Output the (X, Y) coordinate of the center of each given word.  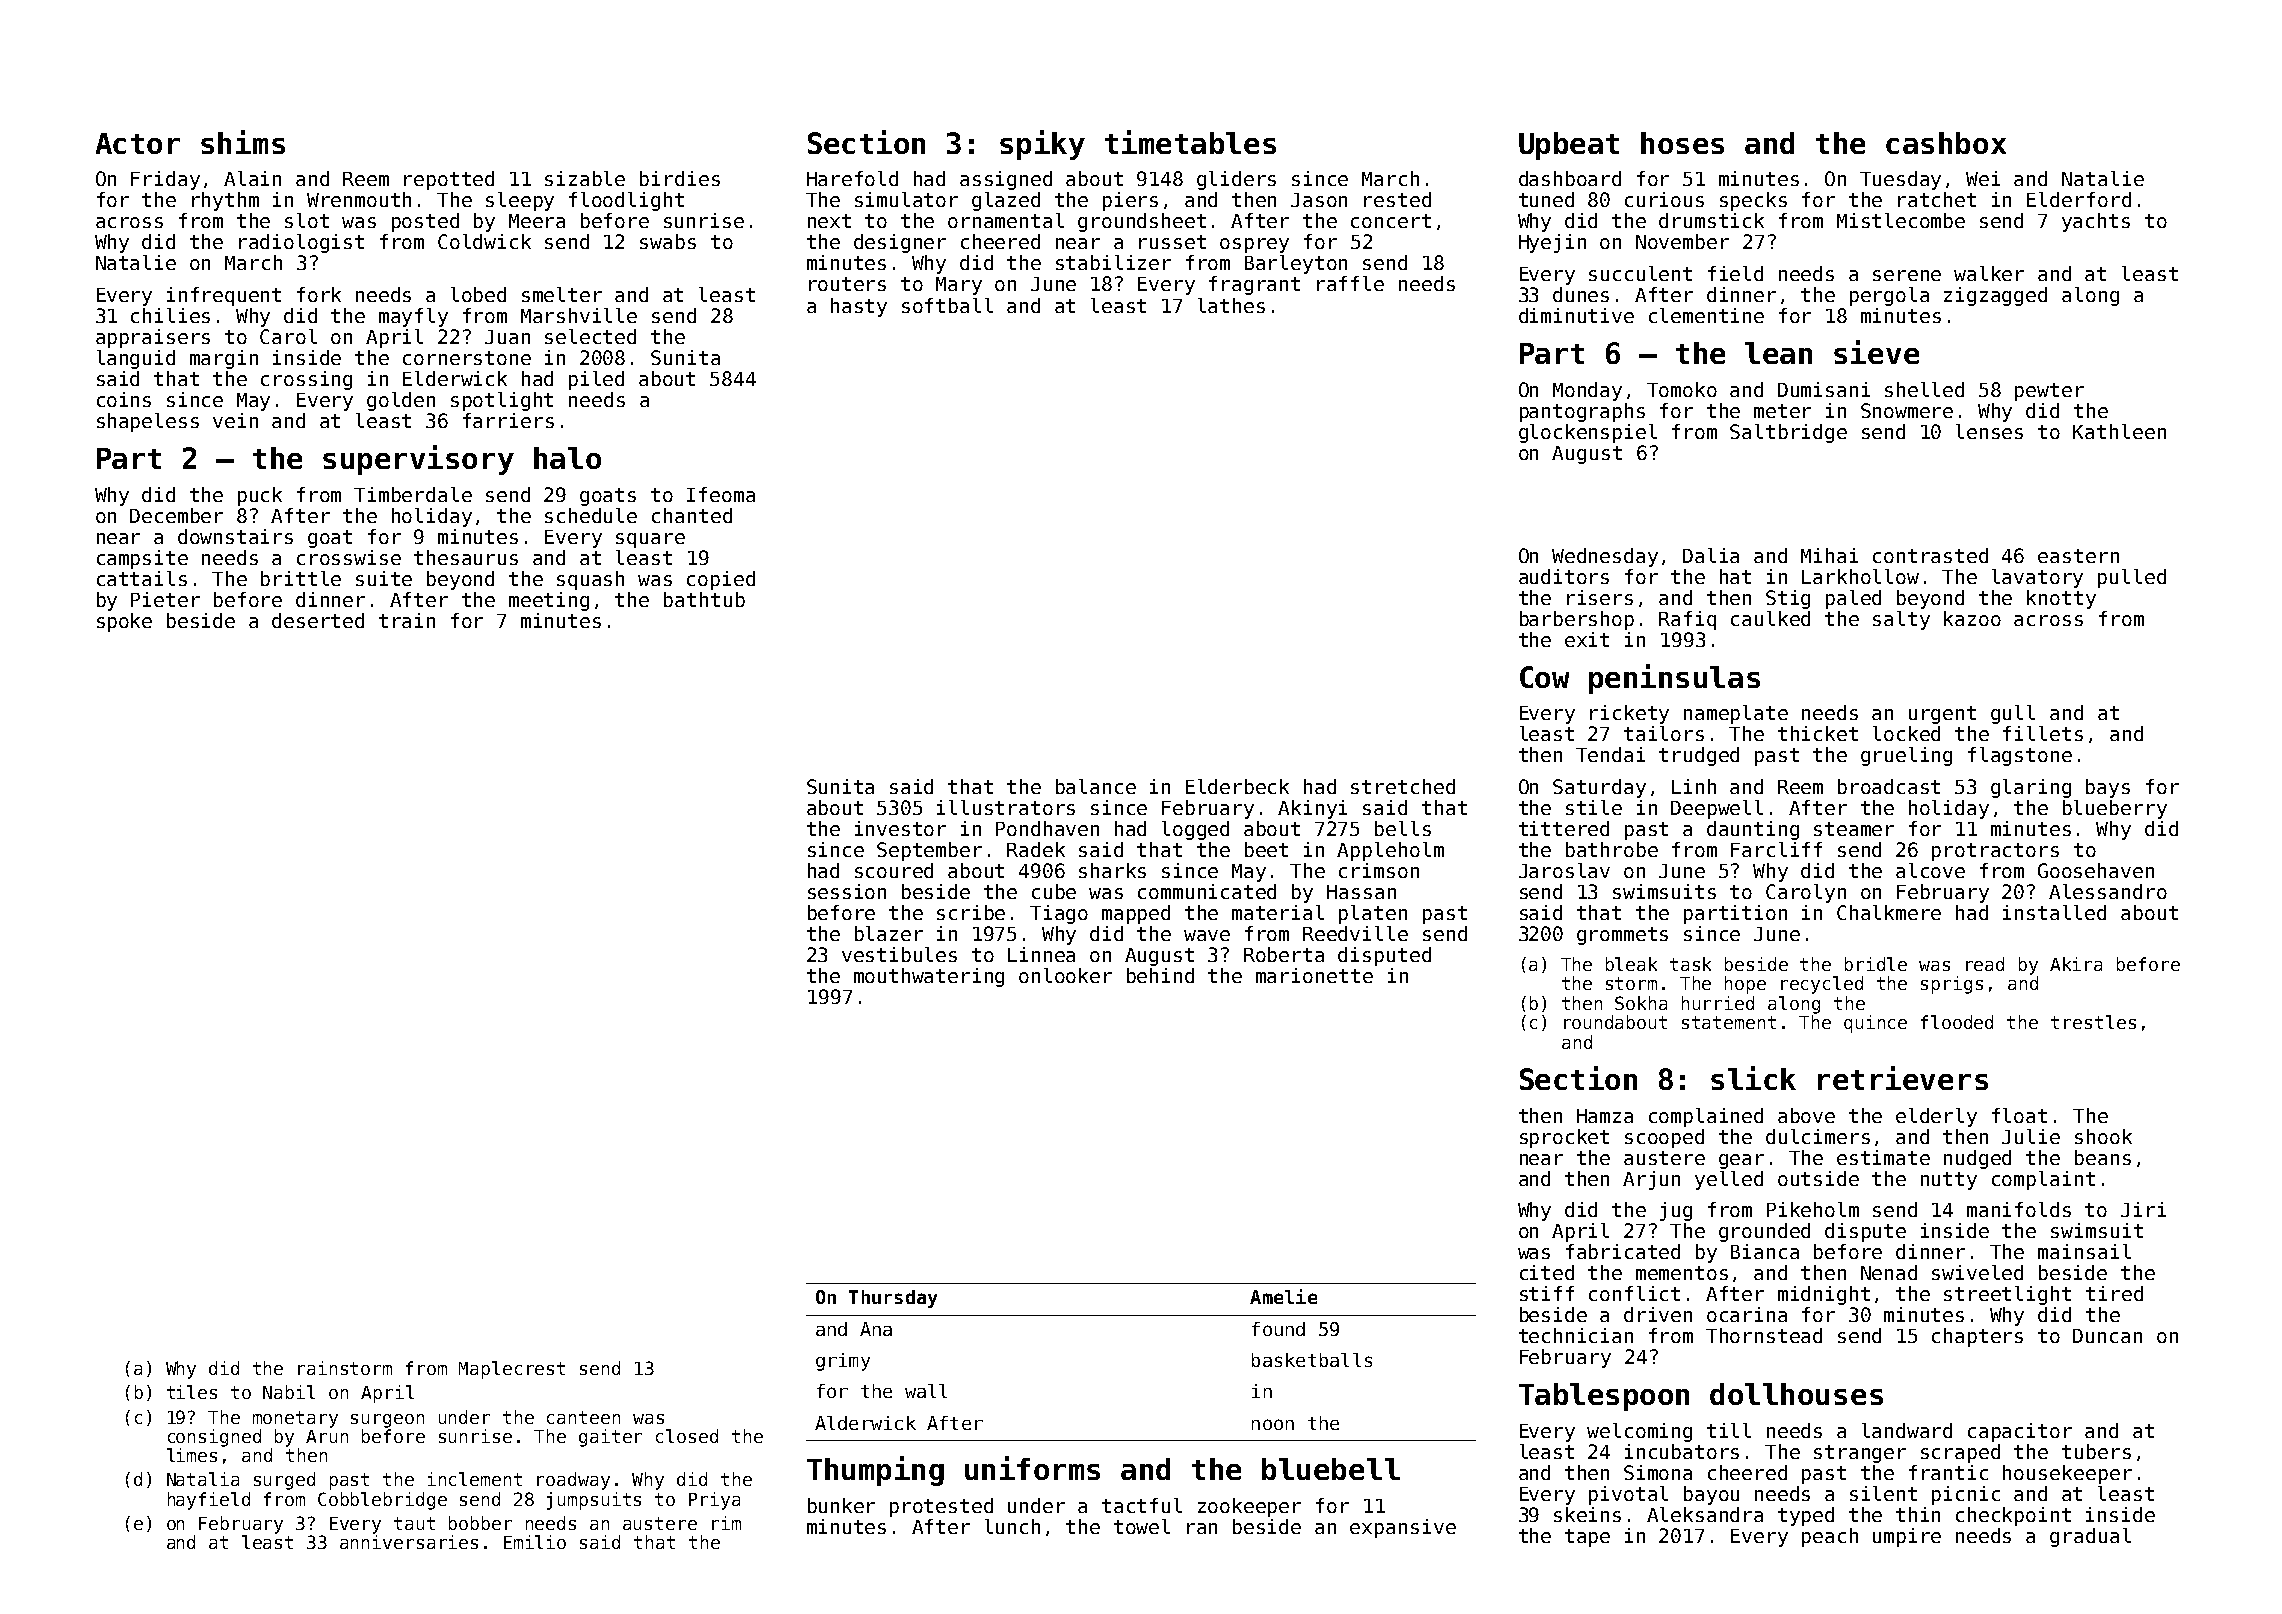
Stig (1788, 599)
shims (243, 142)
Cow (1544, 677)
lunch (1012, 1526)
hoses (1682, 143)
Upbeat (1569, 146)
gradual (2090, 1537)
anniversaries (409, 1542)
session (847, 891)
